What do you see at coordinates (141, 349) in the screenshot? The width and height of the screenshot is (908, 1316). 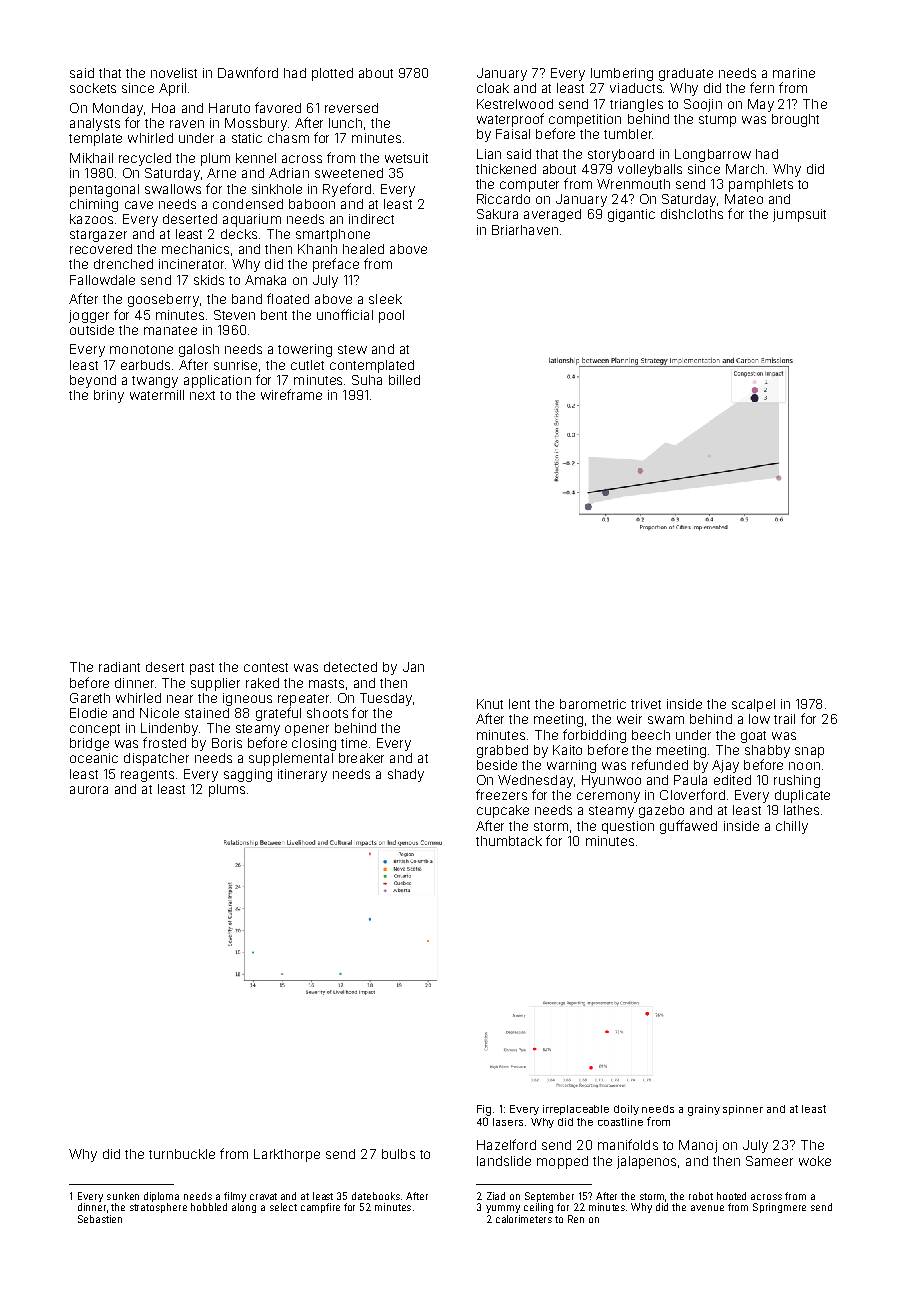 I see `monotone` at bounding box center [141, 349].
